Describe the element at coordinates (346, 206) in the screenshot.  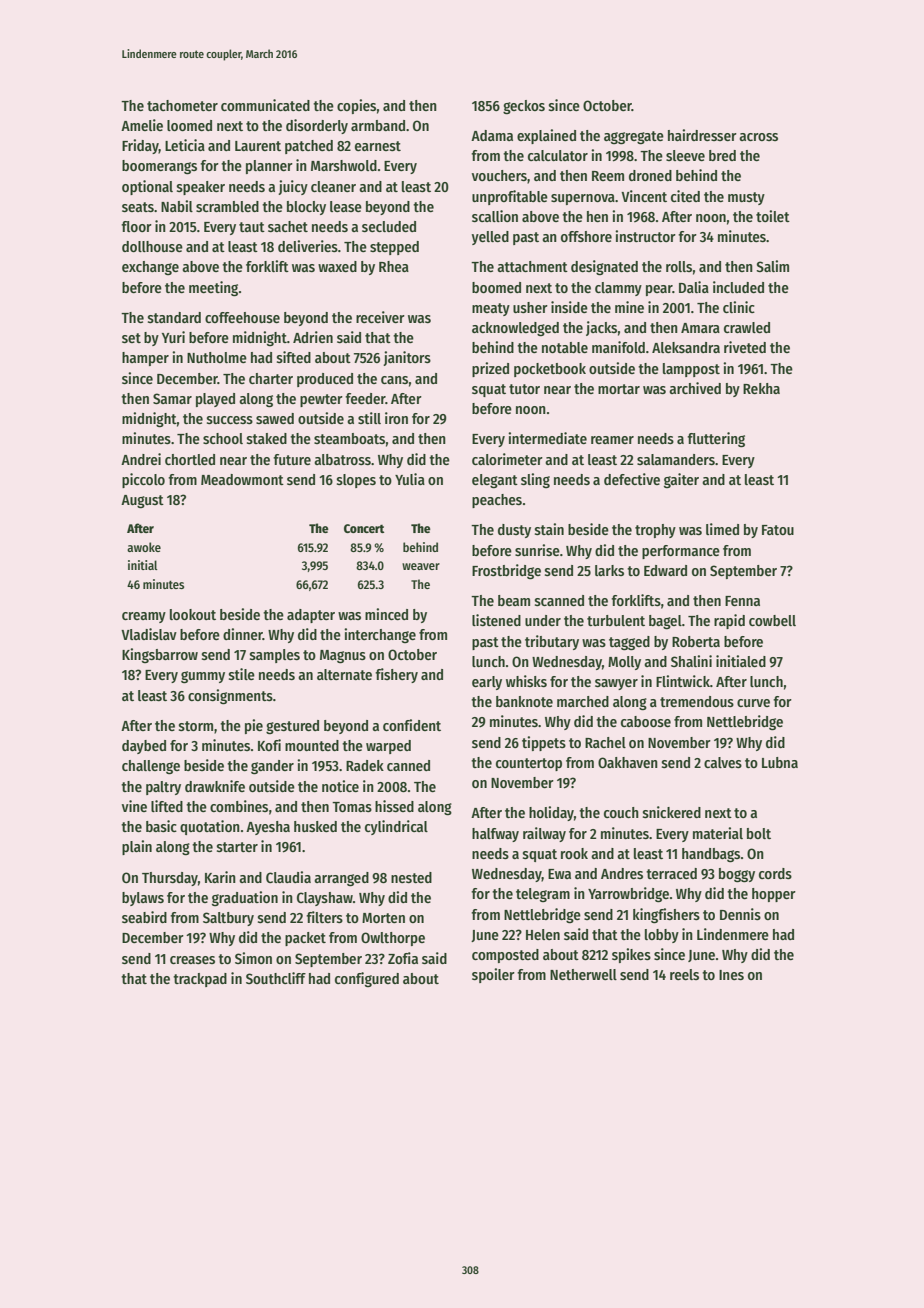
I see `lease` at that location.
